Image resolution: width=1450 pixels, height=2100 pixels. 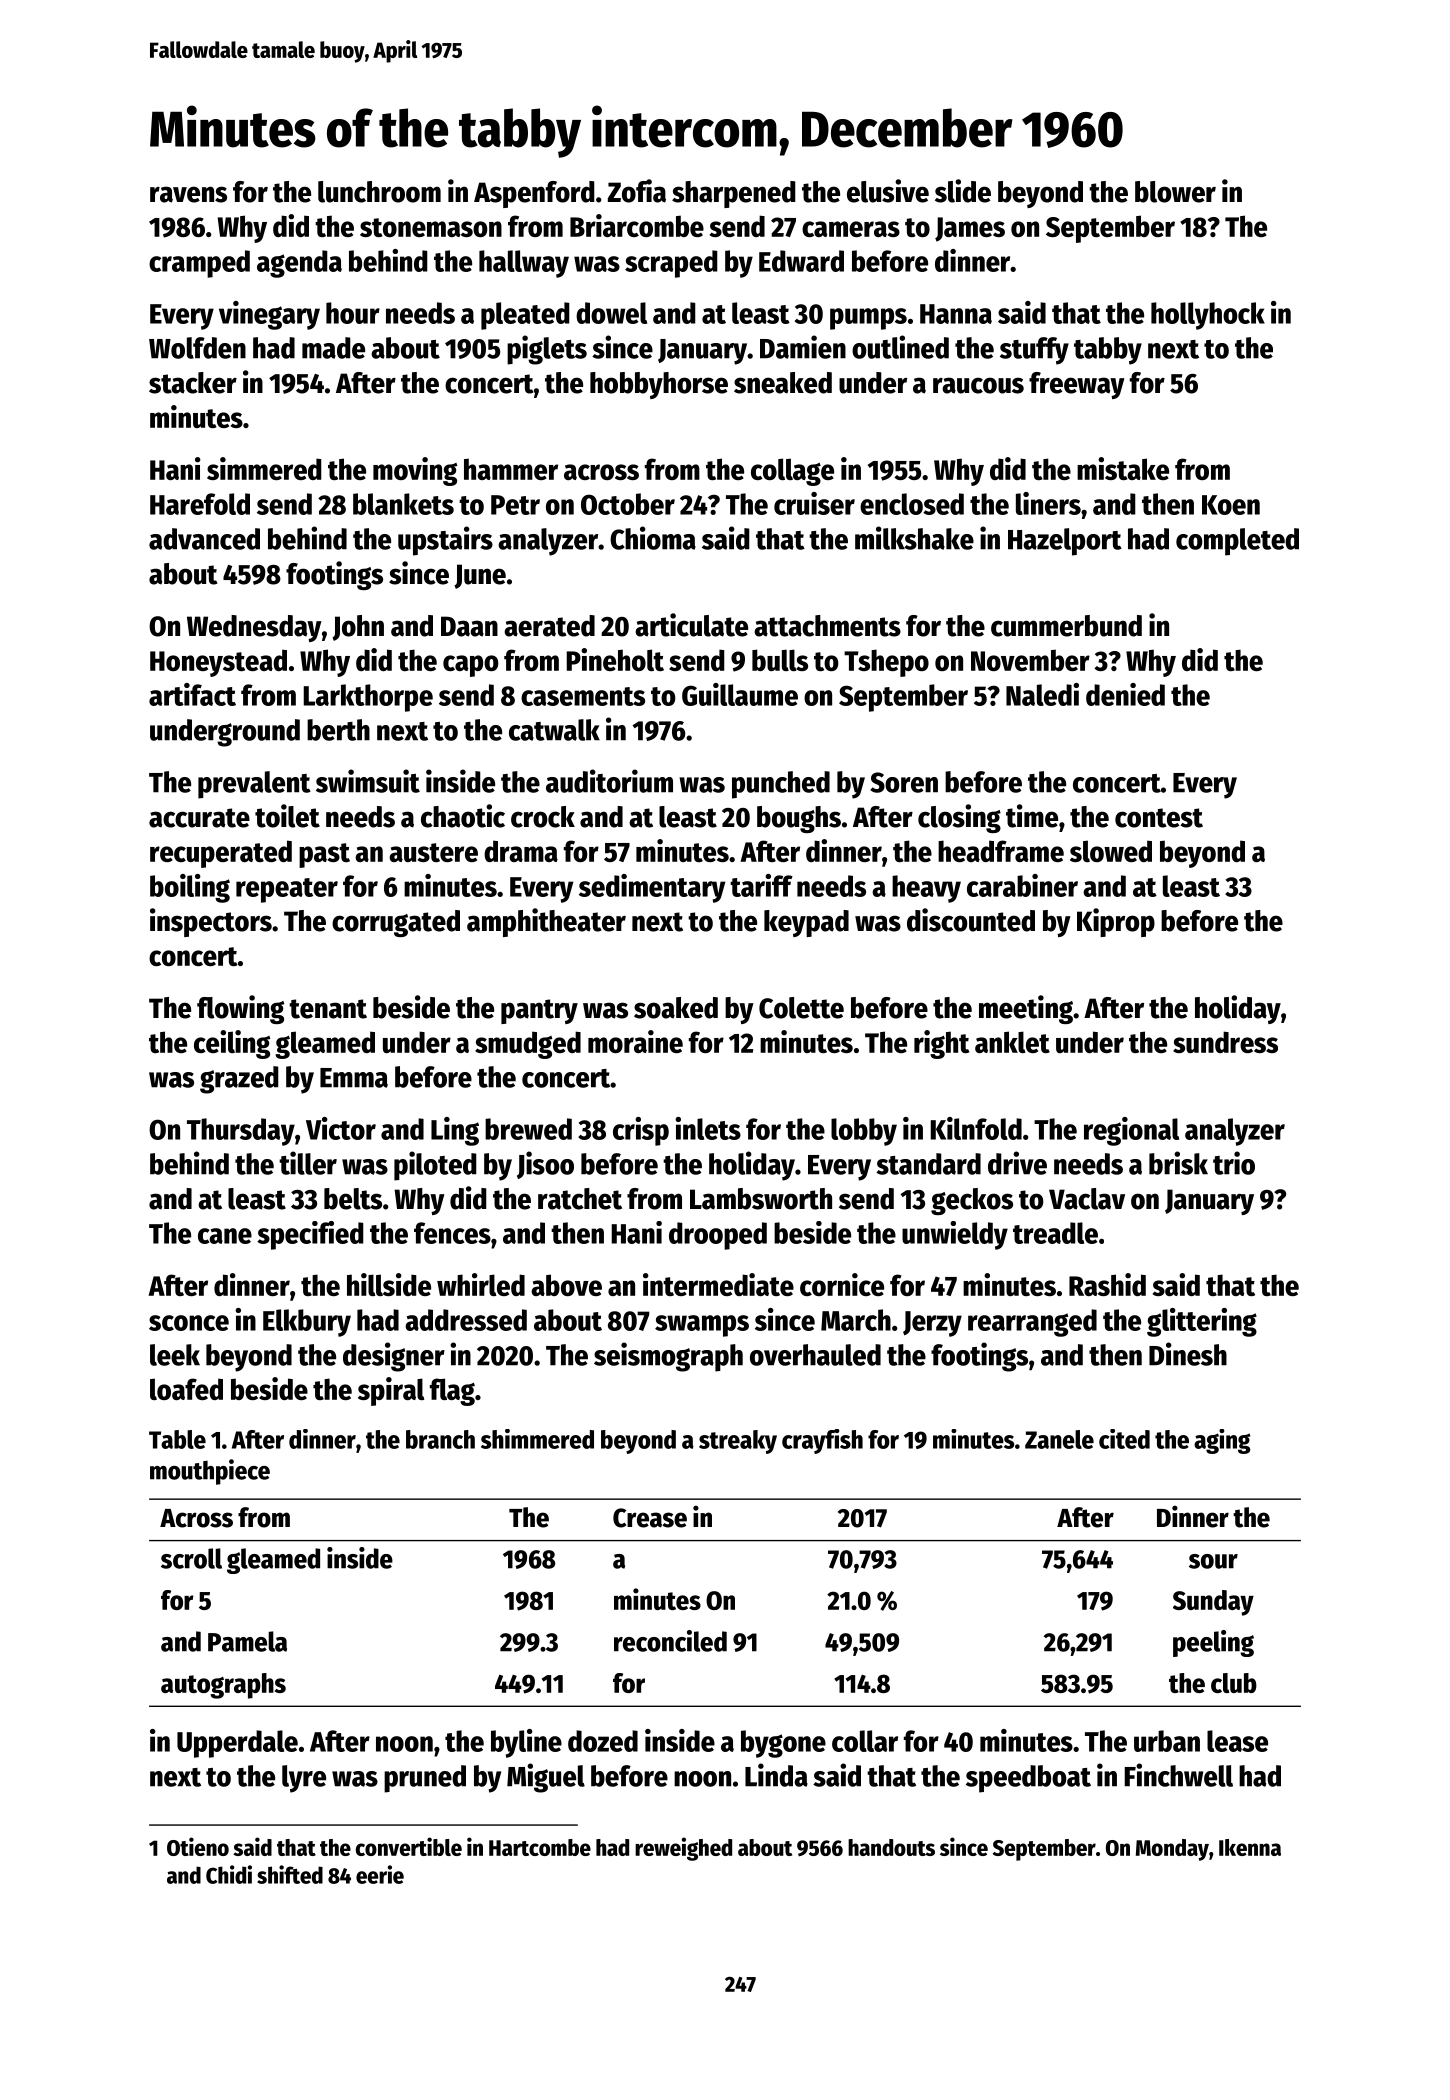 What do you see at coordinates (1159, 818) in the image?
I see `contest` at bounding box center [1159, 818].
